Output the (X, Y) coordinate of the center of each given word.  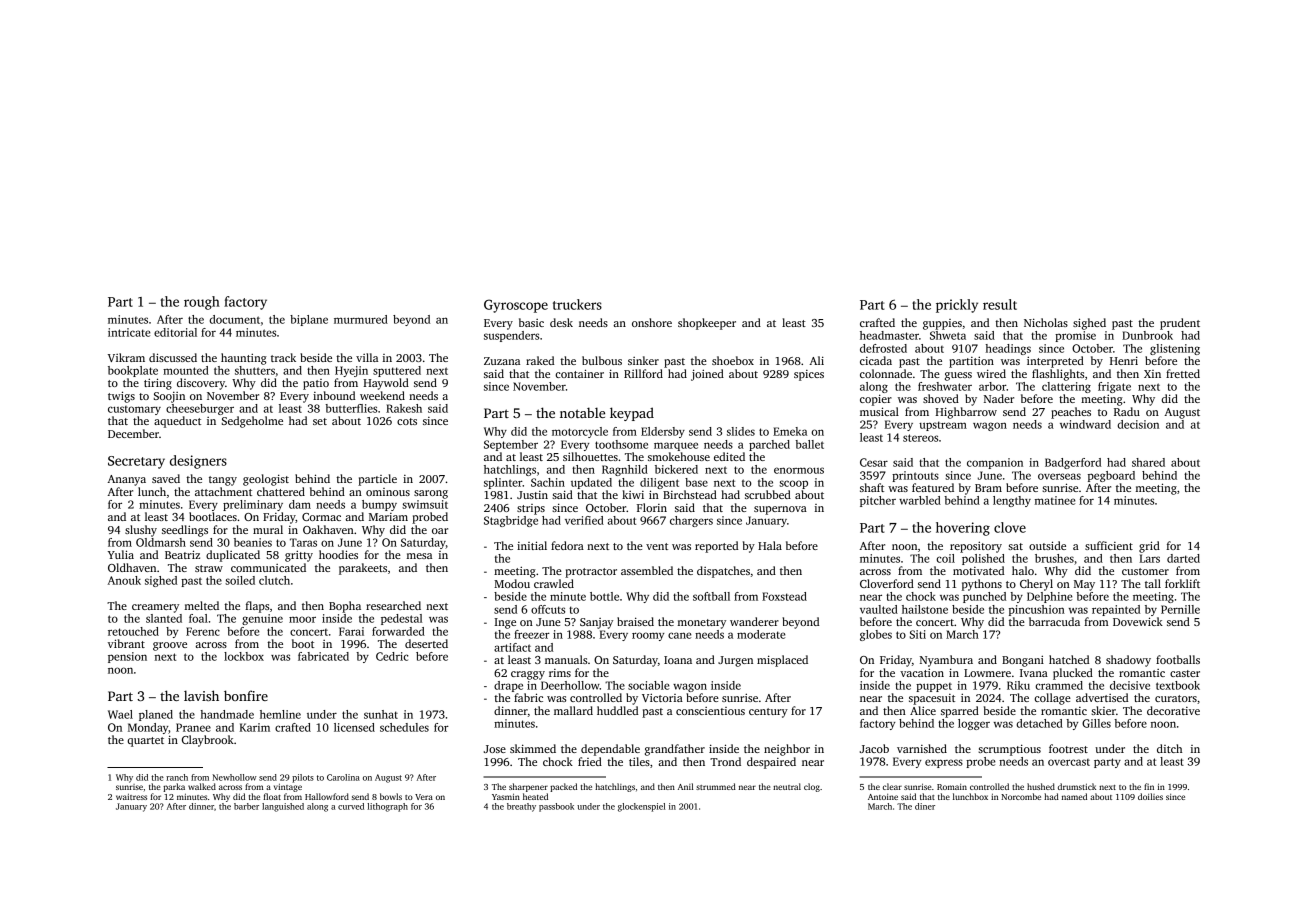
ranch (177, 777)
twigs (121, 397)
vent (657, 546)
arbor (992, 386)
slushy (141, 531)
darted (1183, 558)
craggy (528, 675)
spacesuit (932, 699)
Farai (351, 631)
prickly (957, 306)
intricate (129, 332)
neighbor (787, 750)
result (1000, 304)
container (579, 373)
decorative (1173, 710)
